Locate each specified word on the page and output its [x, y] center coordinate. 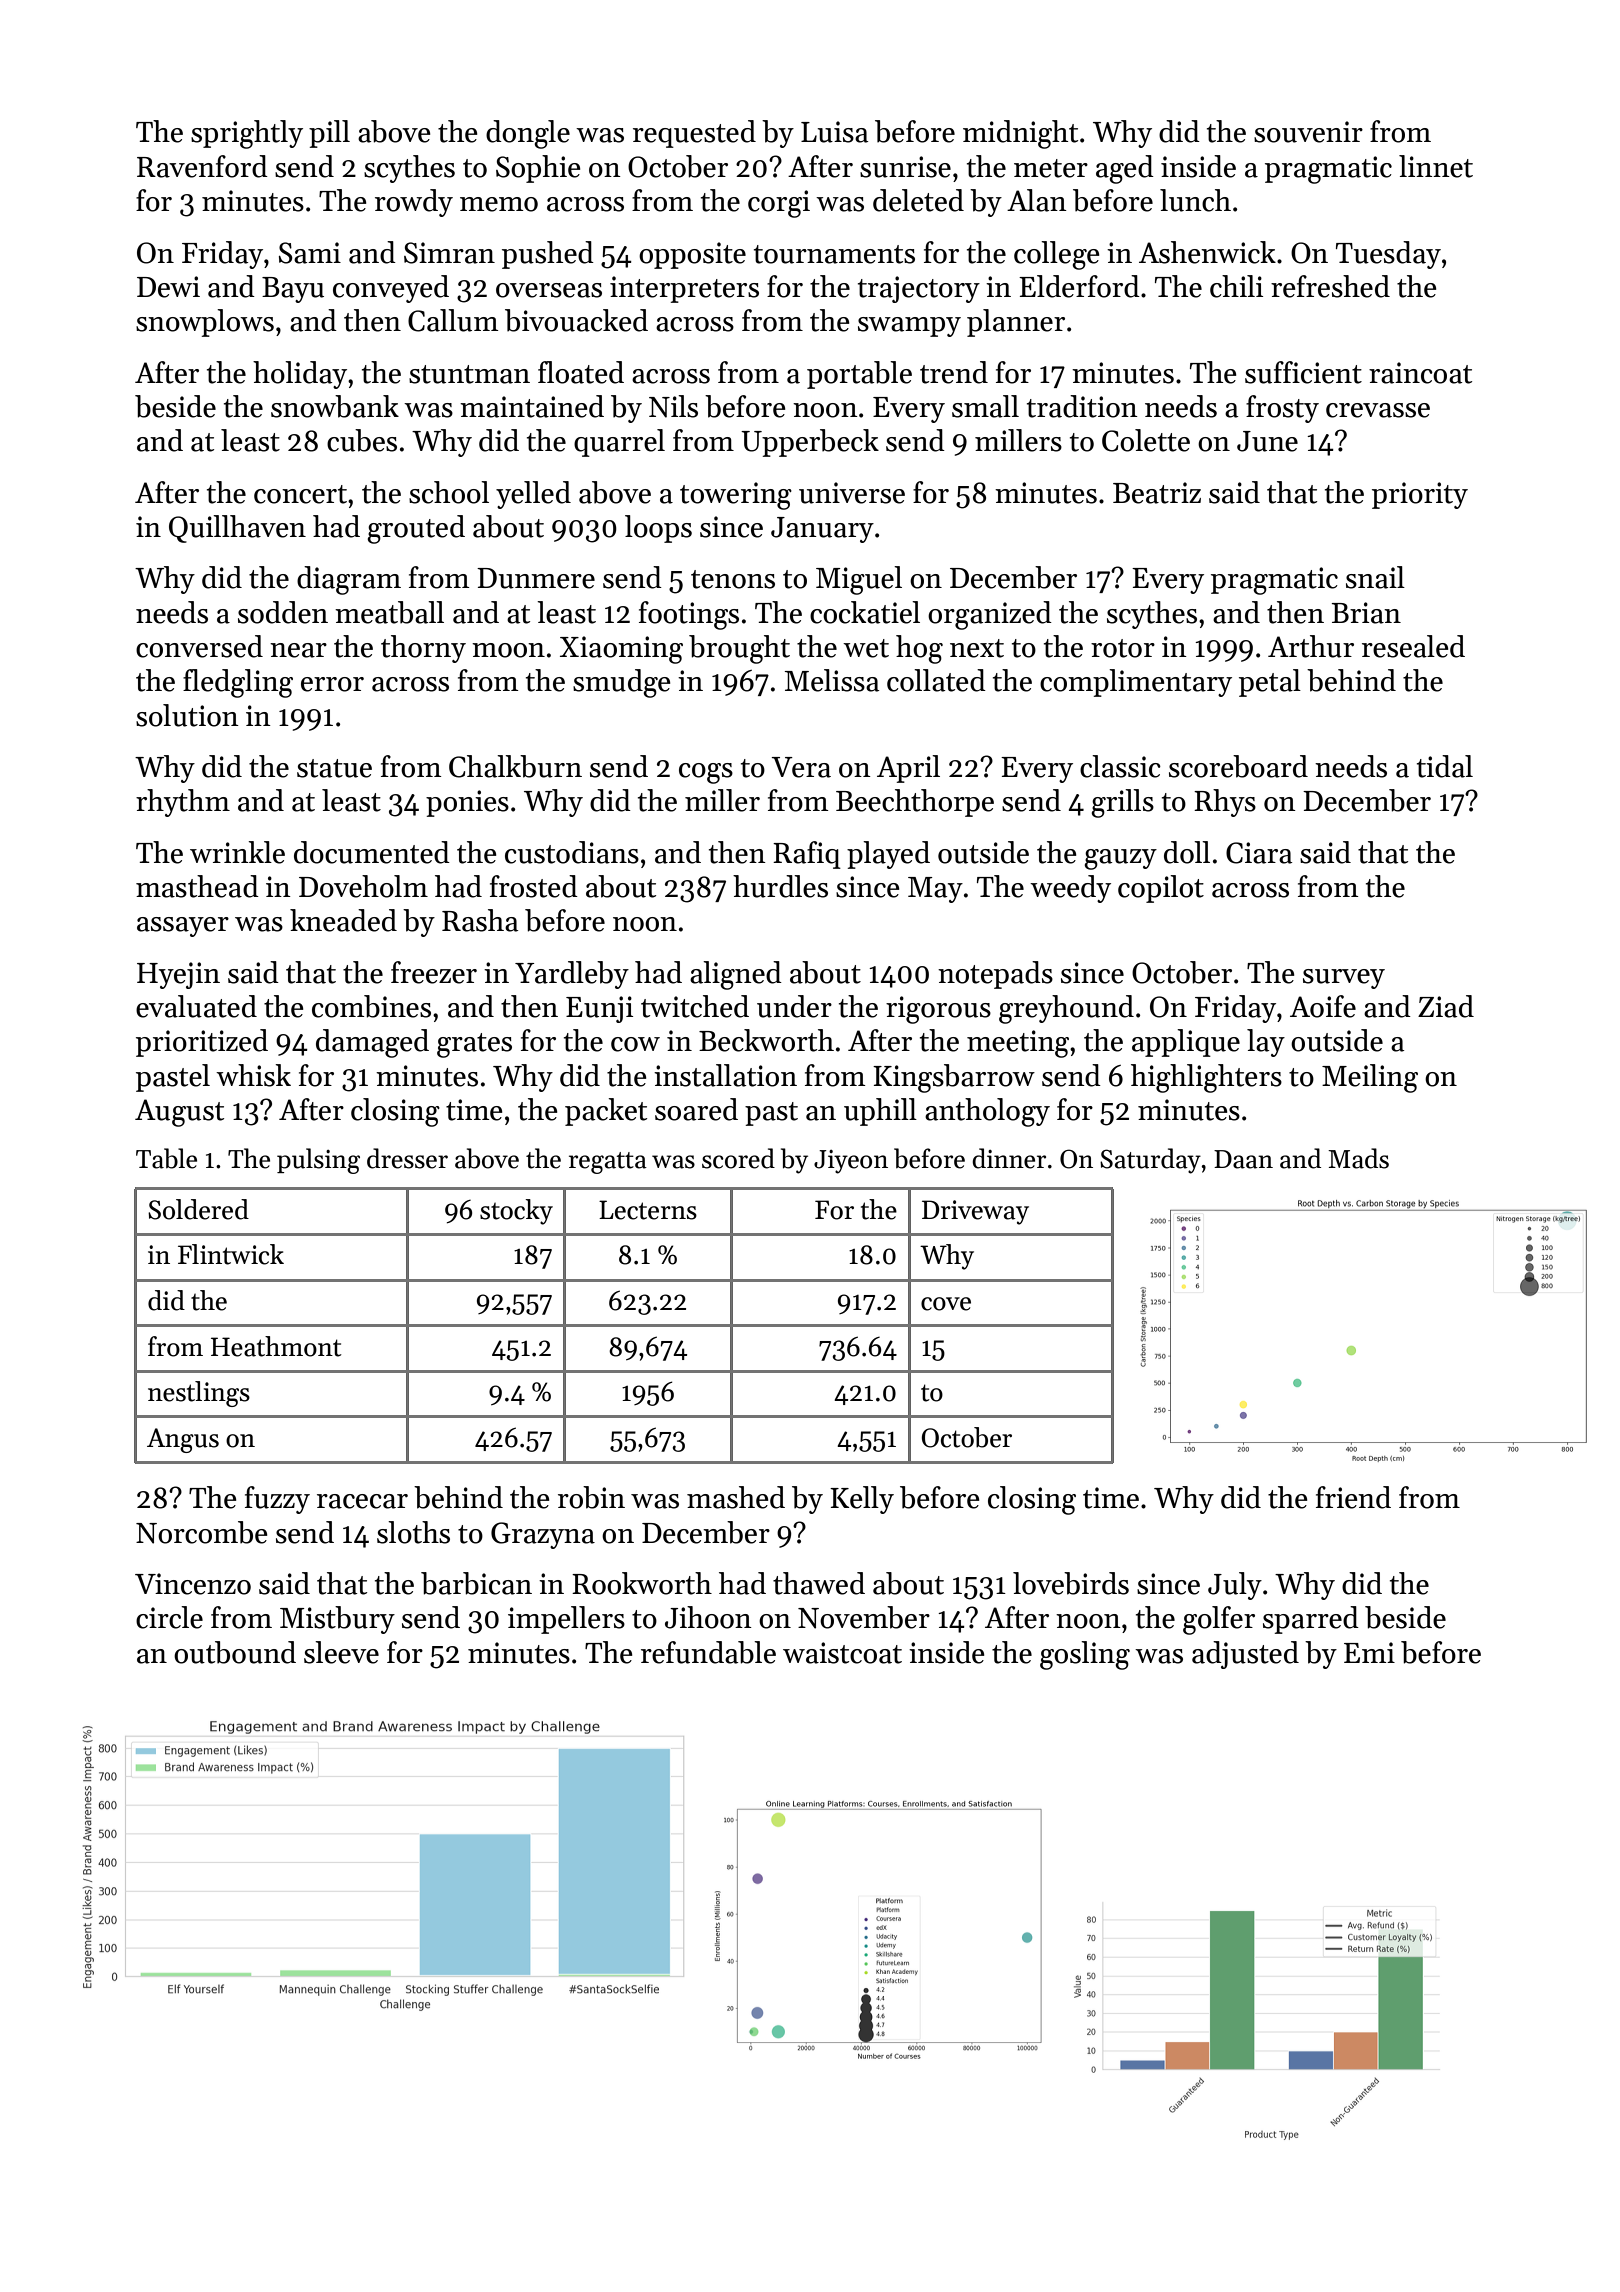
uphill [880, 1112]
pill [329, 134]
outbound [235, 1652]
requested [694, 134]
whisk [253, 1075]
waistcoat [842, 1653]
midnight [1020, 134]
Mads [1358, 1158]
